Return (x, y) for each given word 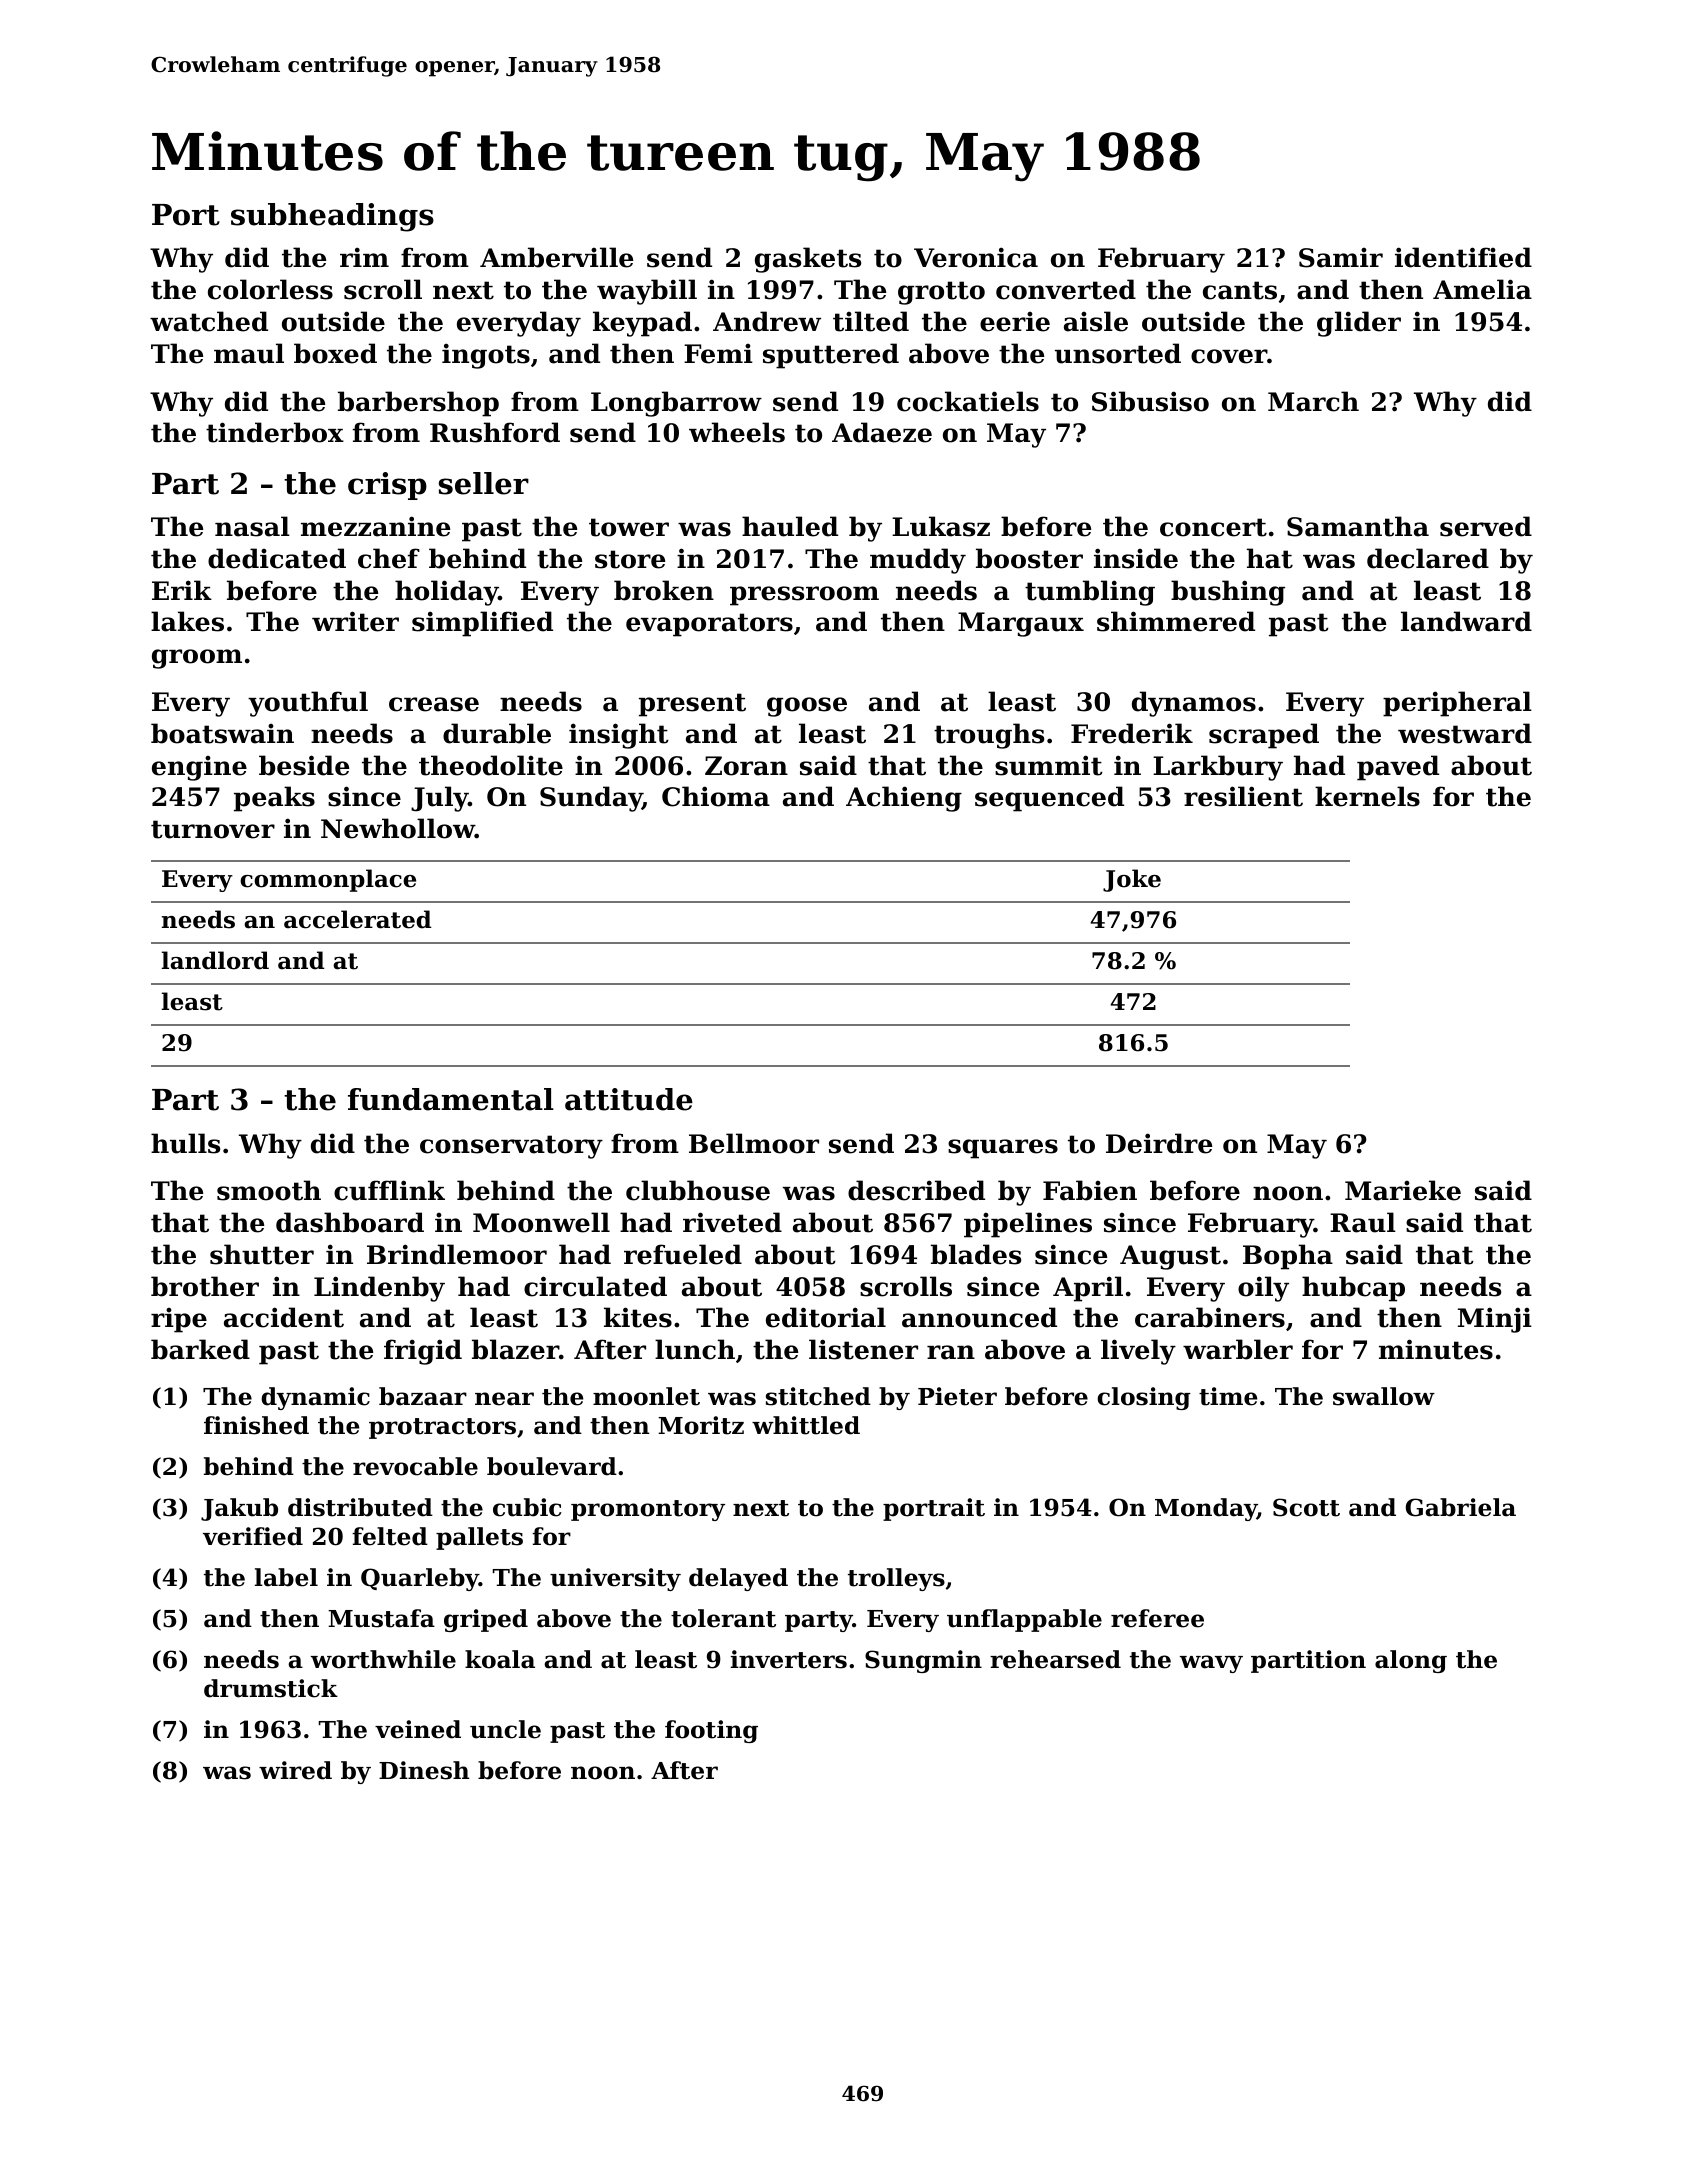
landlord (215, 960)
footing (711, 1731)
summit (1049, 765)
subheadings (332, 217)
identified (1463, 257)
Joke (1132, 880)
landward (1466, 621)
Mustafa (381, 1618)
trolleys (896, 1579)
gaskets (808, 260)
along (1411, 1661)
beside (304, 765)
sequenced (1049, 799)
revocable (415, 1466)
